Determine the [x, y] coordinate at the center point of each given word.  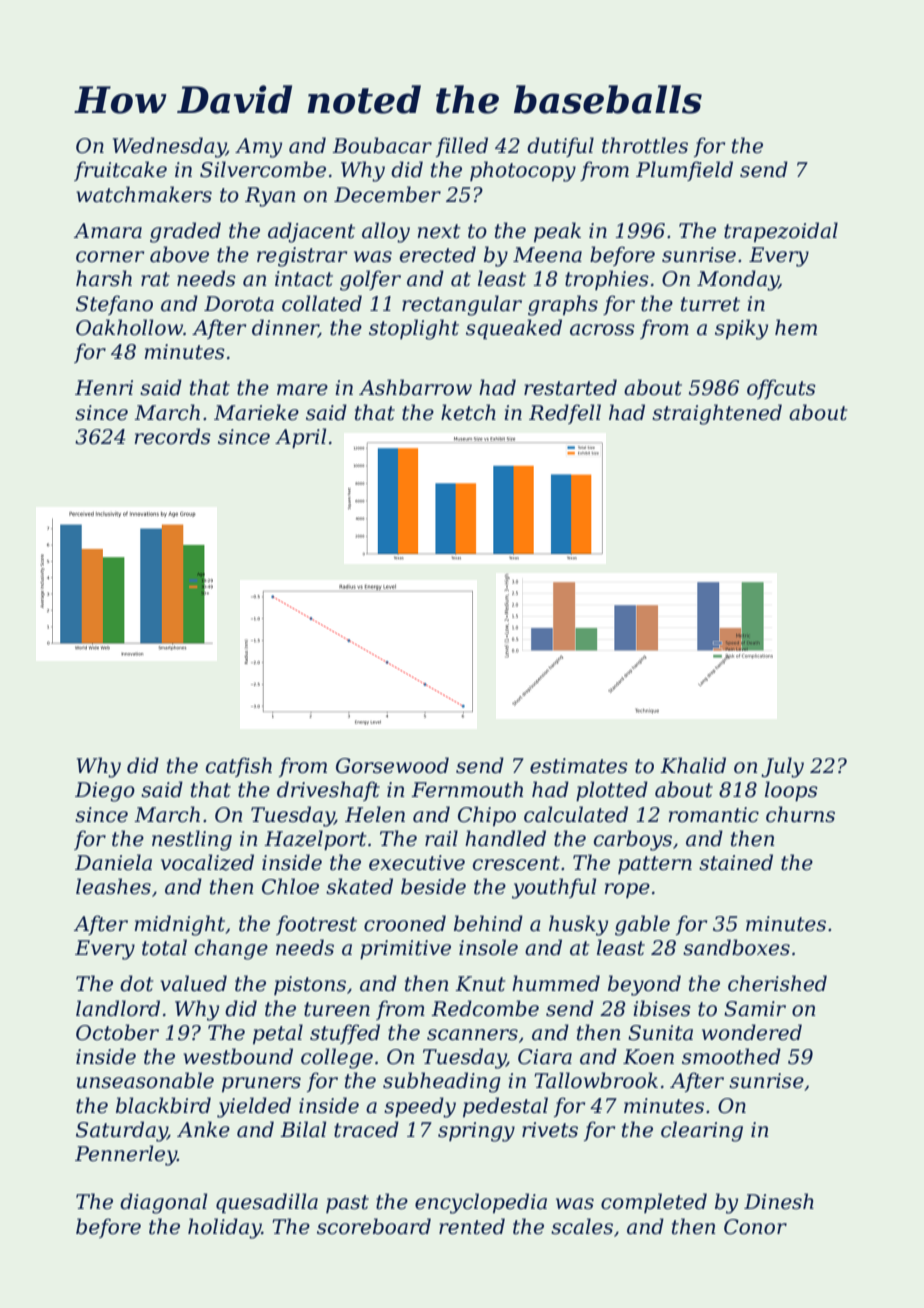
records [172, 436]
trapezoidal [781, 232]
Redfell [565, 414]
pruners [261, 1084]
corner [110, 257]
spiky [741, 329]
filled [462, 147]
